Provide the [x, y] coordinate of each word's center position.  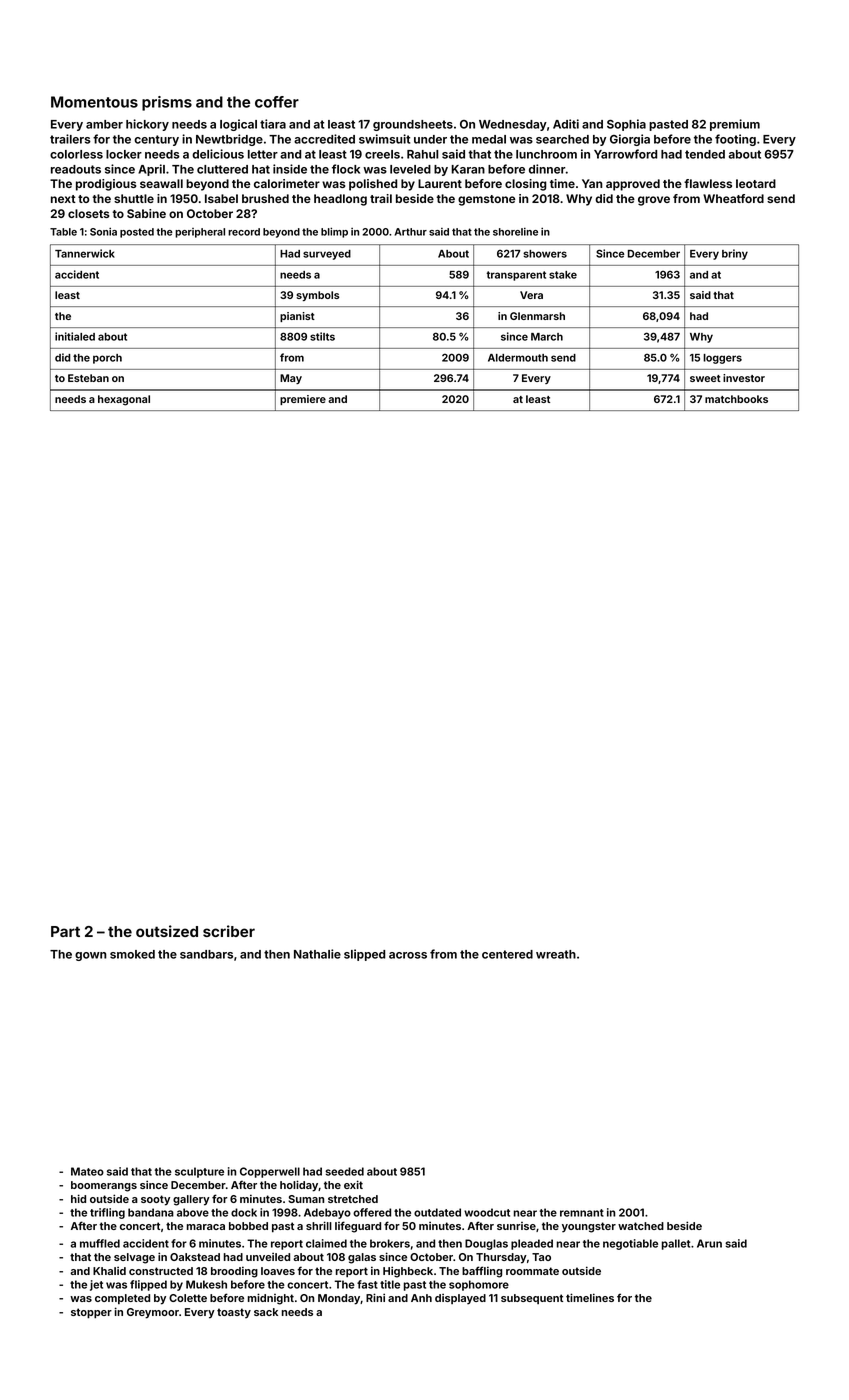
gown [91, 956]
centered [507, 954]
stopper [91, 1313]
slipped [364, 955]
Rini [375, 1297]
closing [526, 185]
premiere [303, 400]
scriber [229, 931]
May [291, 379]
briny [735, 254]
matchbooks [736, 399]
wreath [556, 954]
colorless [76, 154]
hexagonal [124, 400]
